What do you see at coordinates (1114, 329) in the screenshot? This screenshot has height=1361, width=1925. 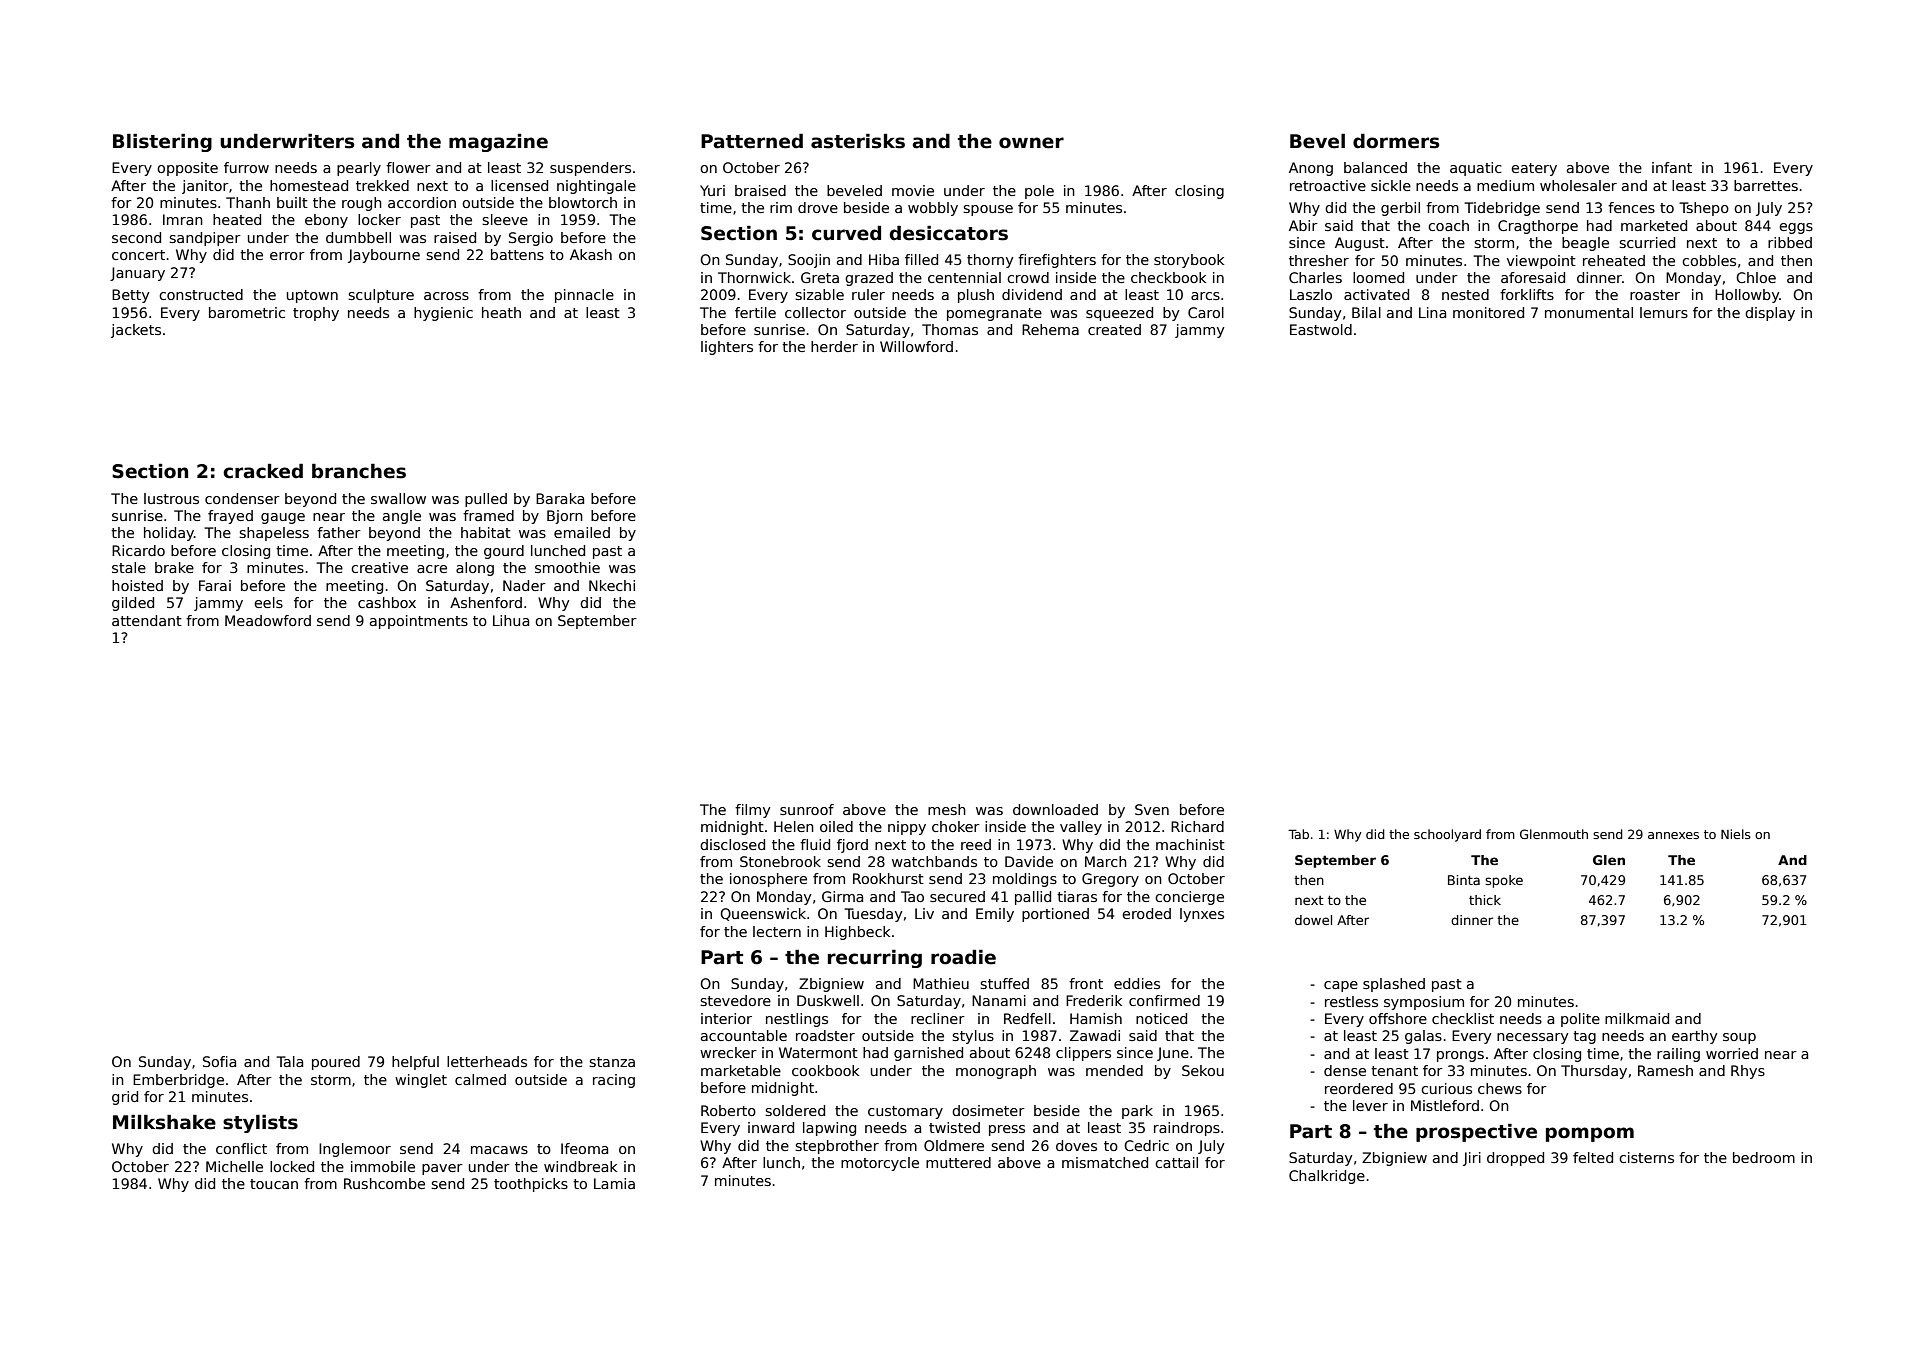 I see `created` at bounding box center [1114, 329].
